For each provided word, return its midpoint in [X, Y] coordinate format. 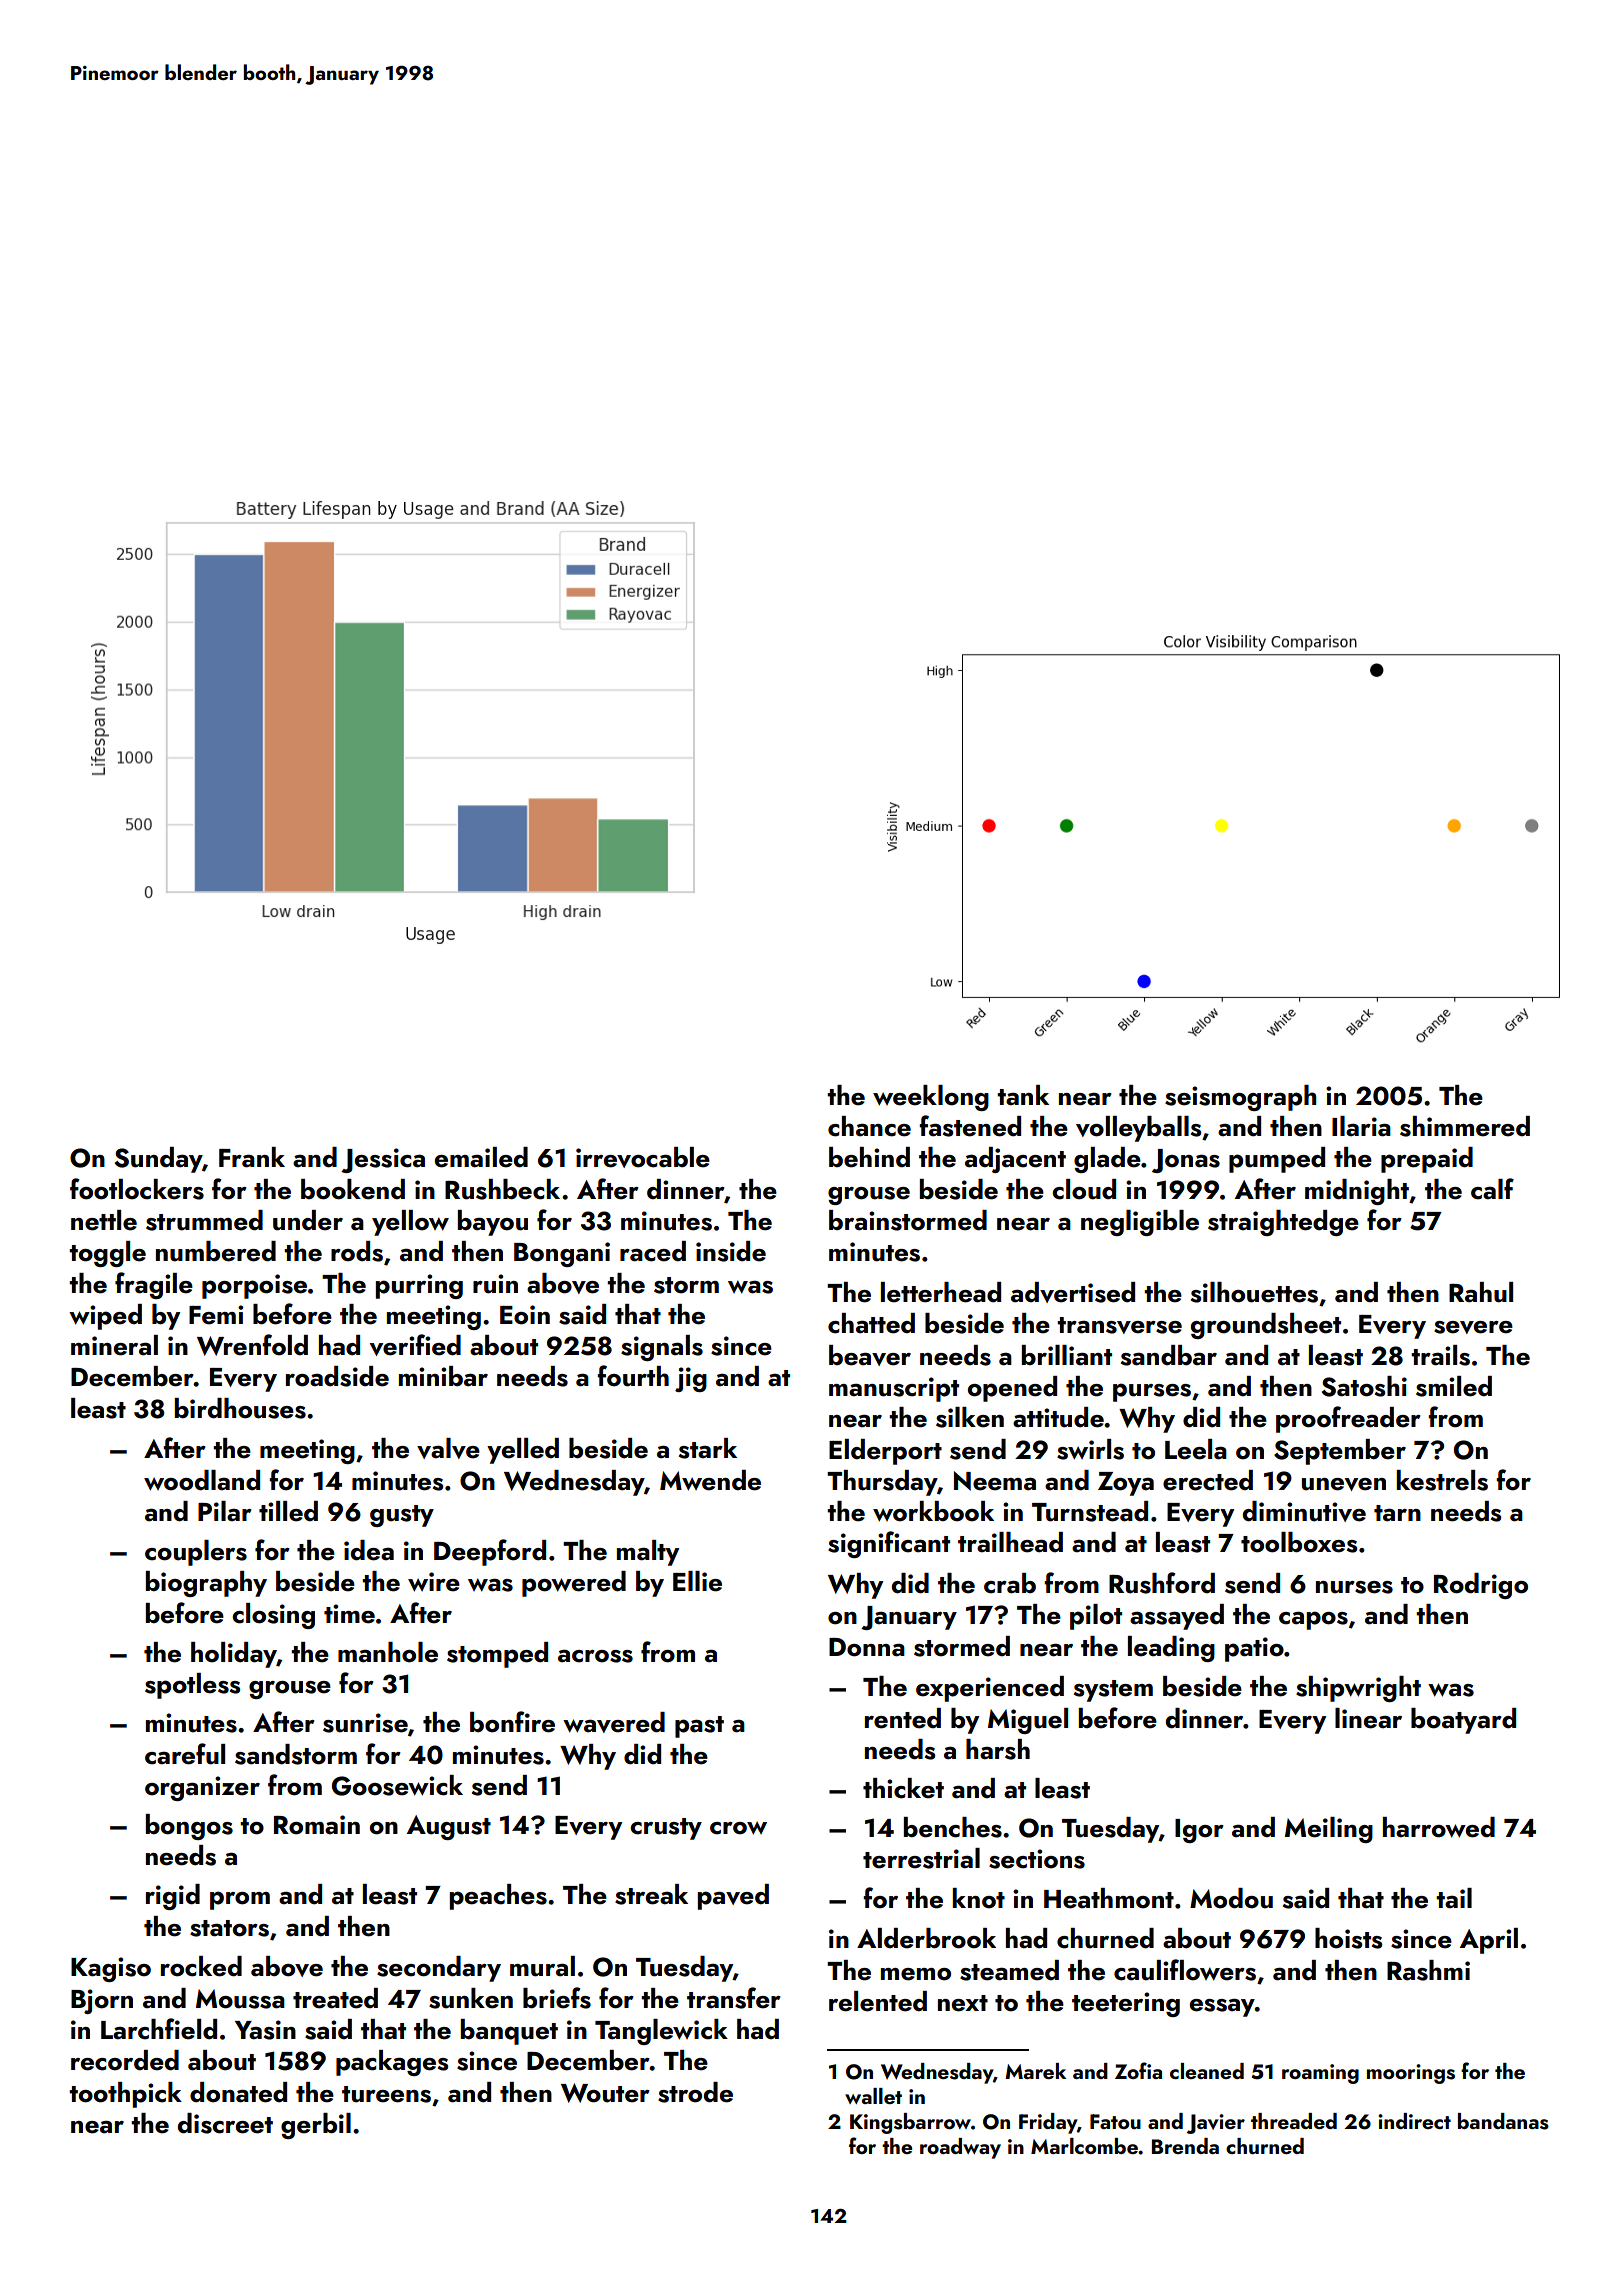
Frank [252, 1157]
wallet [873, 2096]
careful [185, 1754]
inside [731, 1251]
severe [1473, 1327]
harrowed [1439, 1827]
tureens [386, 2094]
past [699, 1727]
